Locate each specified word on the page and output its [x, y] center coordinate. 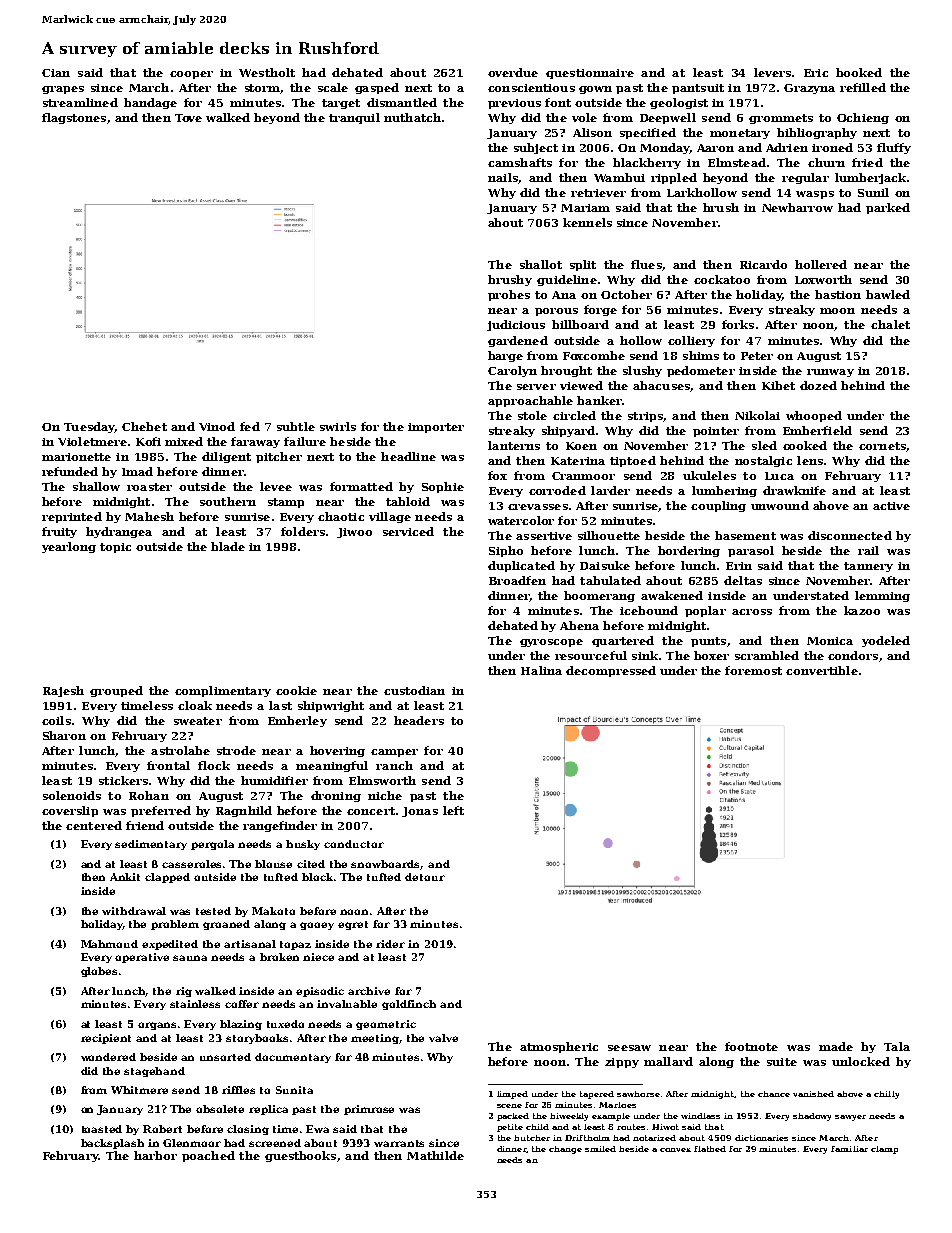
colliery [691, 341]
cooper [191, 75]
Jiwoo [354, 533]
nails [503, 177]
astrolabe [180, 750]
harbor [155, 1155]
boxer [711, 655]
